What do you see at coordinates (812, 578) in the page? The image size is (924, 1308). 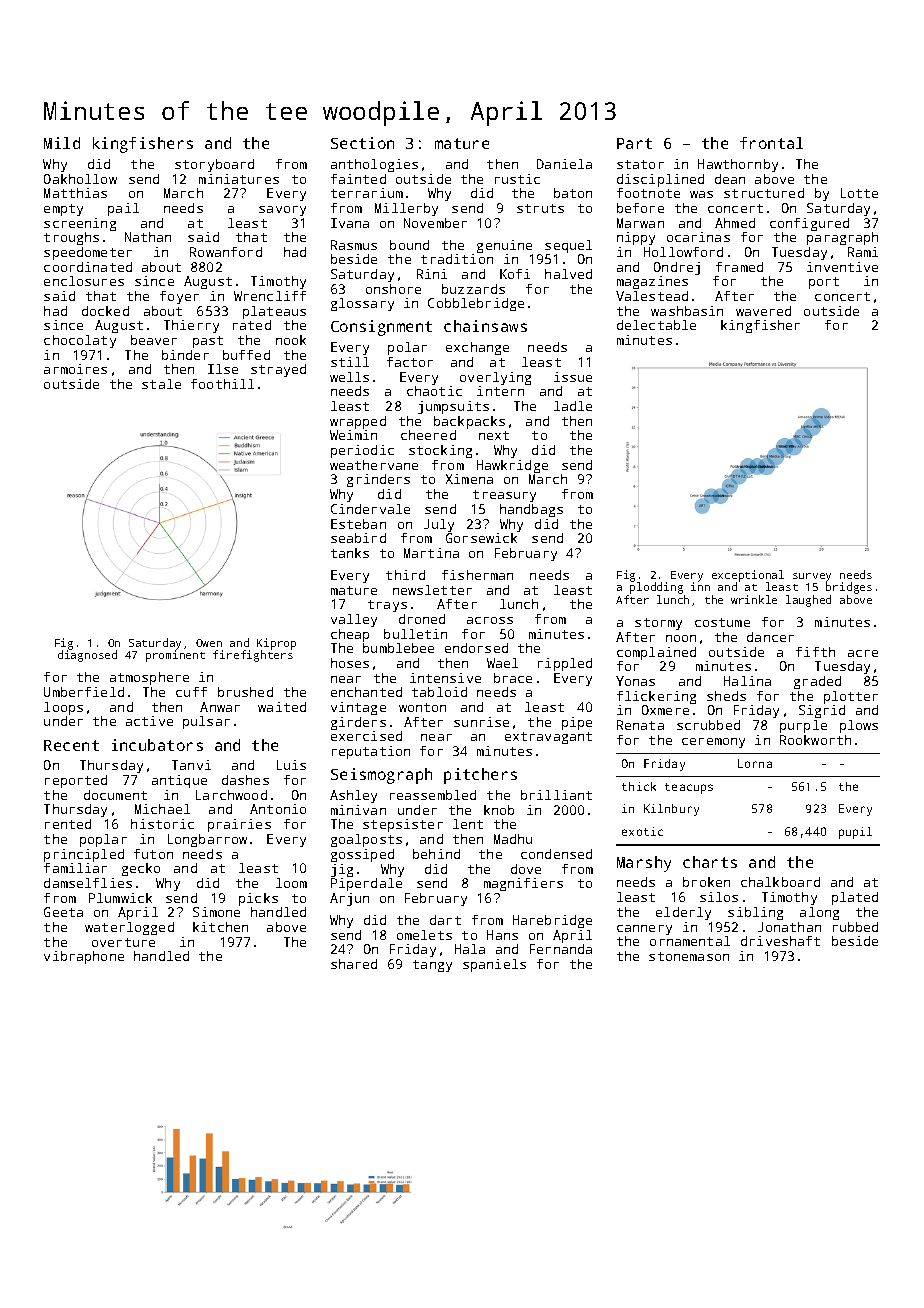 I see `survey` at bounding box center [812, 578].
